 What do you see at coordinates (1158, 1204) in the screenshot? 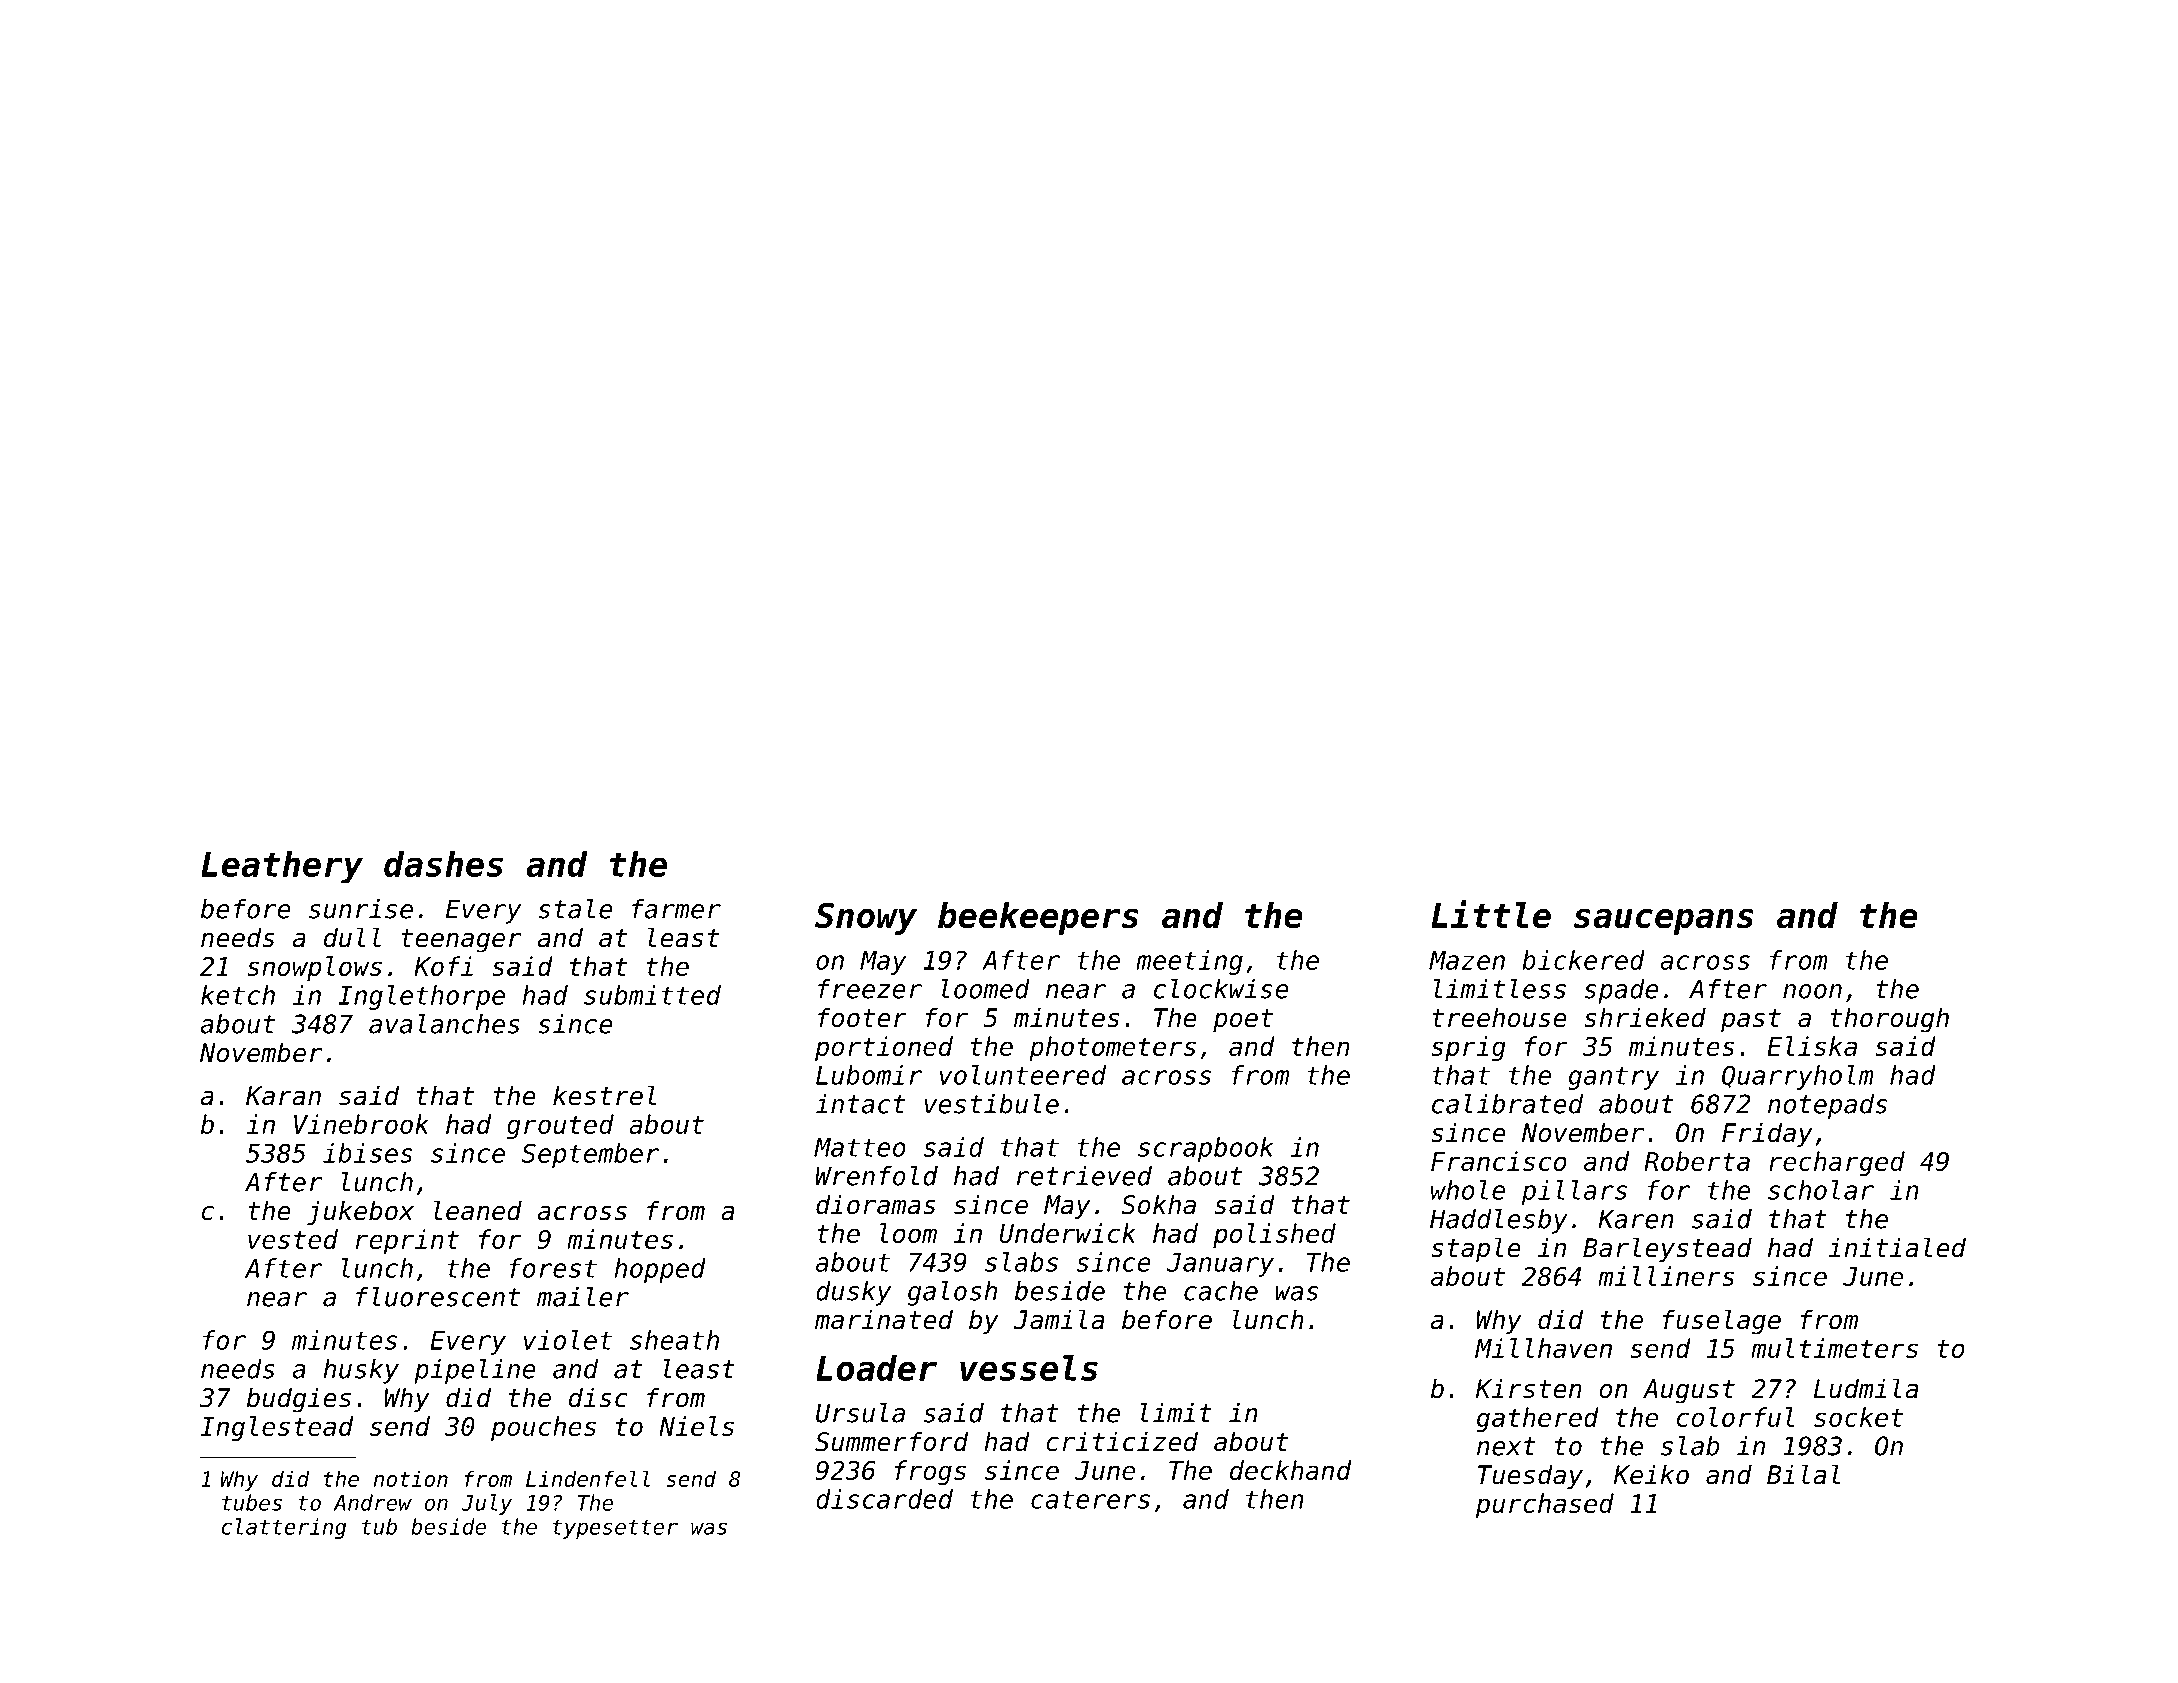
I see `Sokha` at bounding box center [1158, 1204].
